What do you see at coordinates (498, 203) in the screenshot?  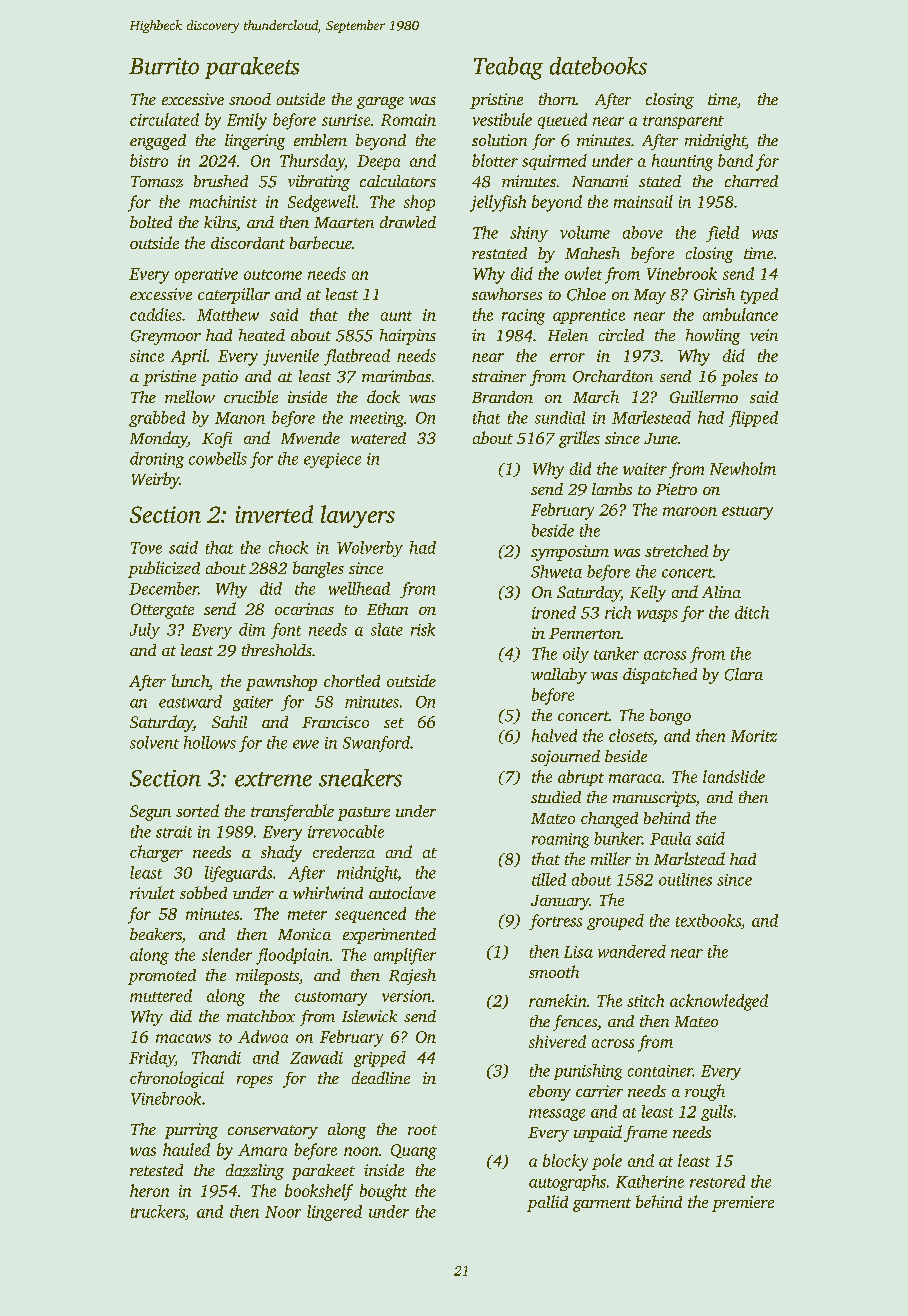 I see `jellyfish` at bounding box center [498, 203].
